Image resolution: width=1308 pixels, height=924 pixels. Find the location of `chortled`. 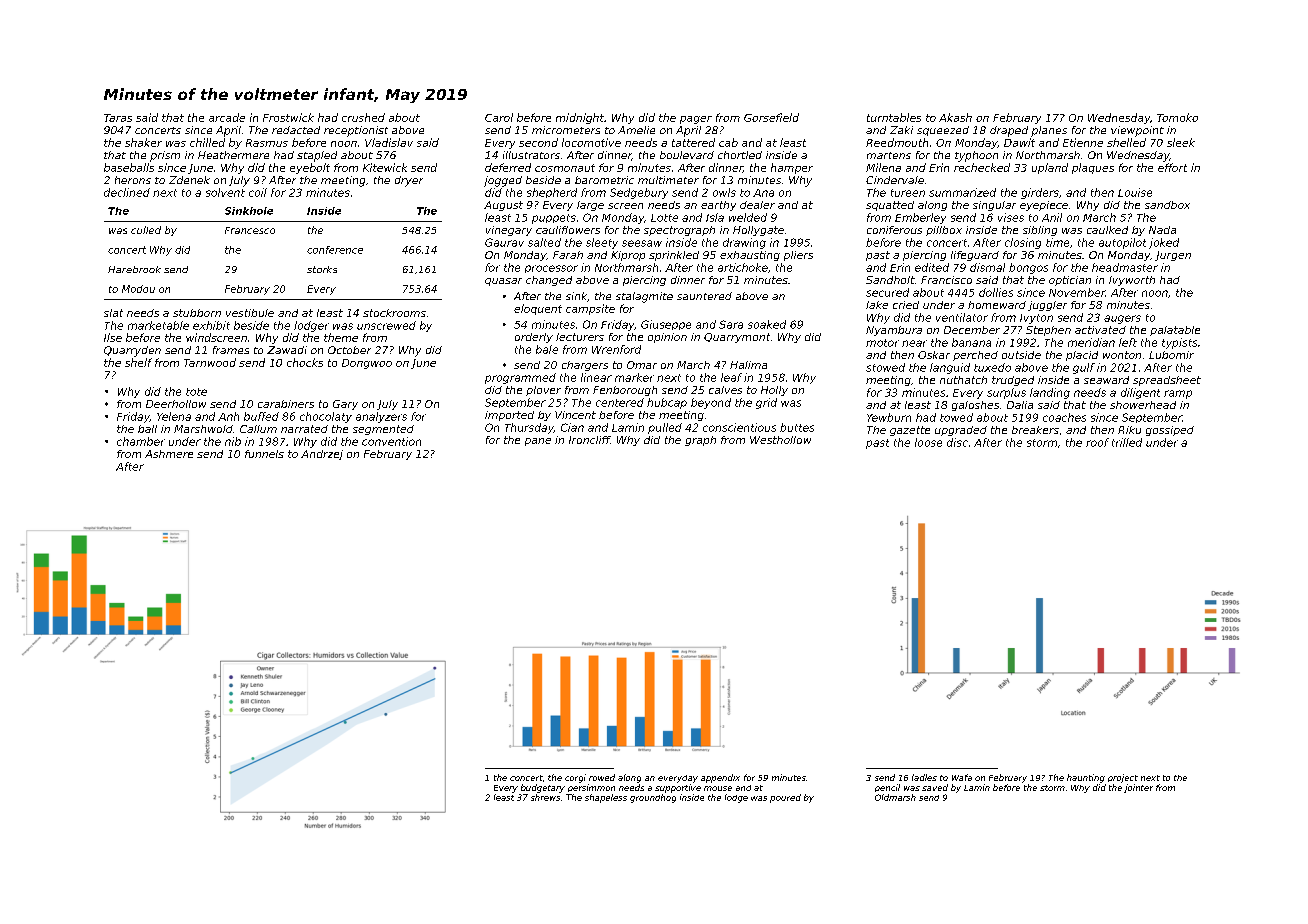

chortled is located at coordinates (740, 155).
